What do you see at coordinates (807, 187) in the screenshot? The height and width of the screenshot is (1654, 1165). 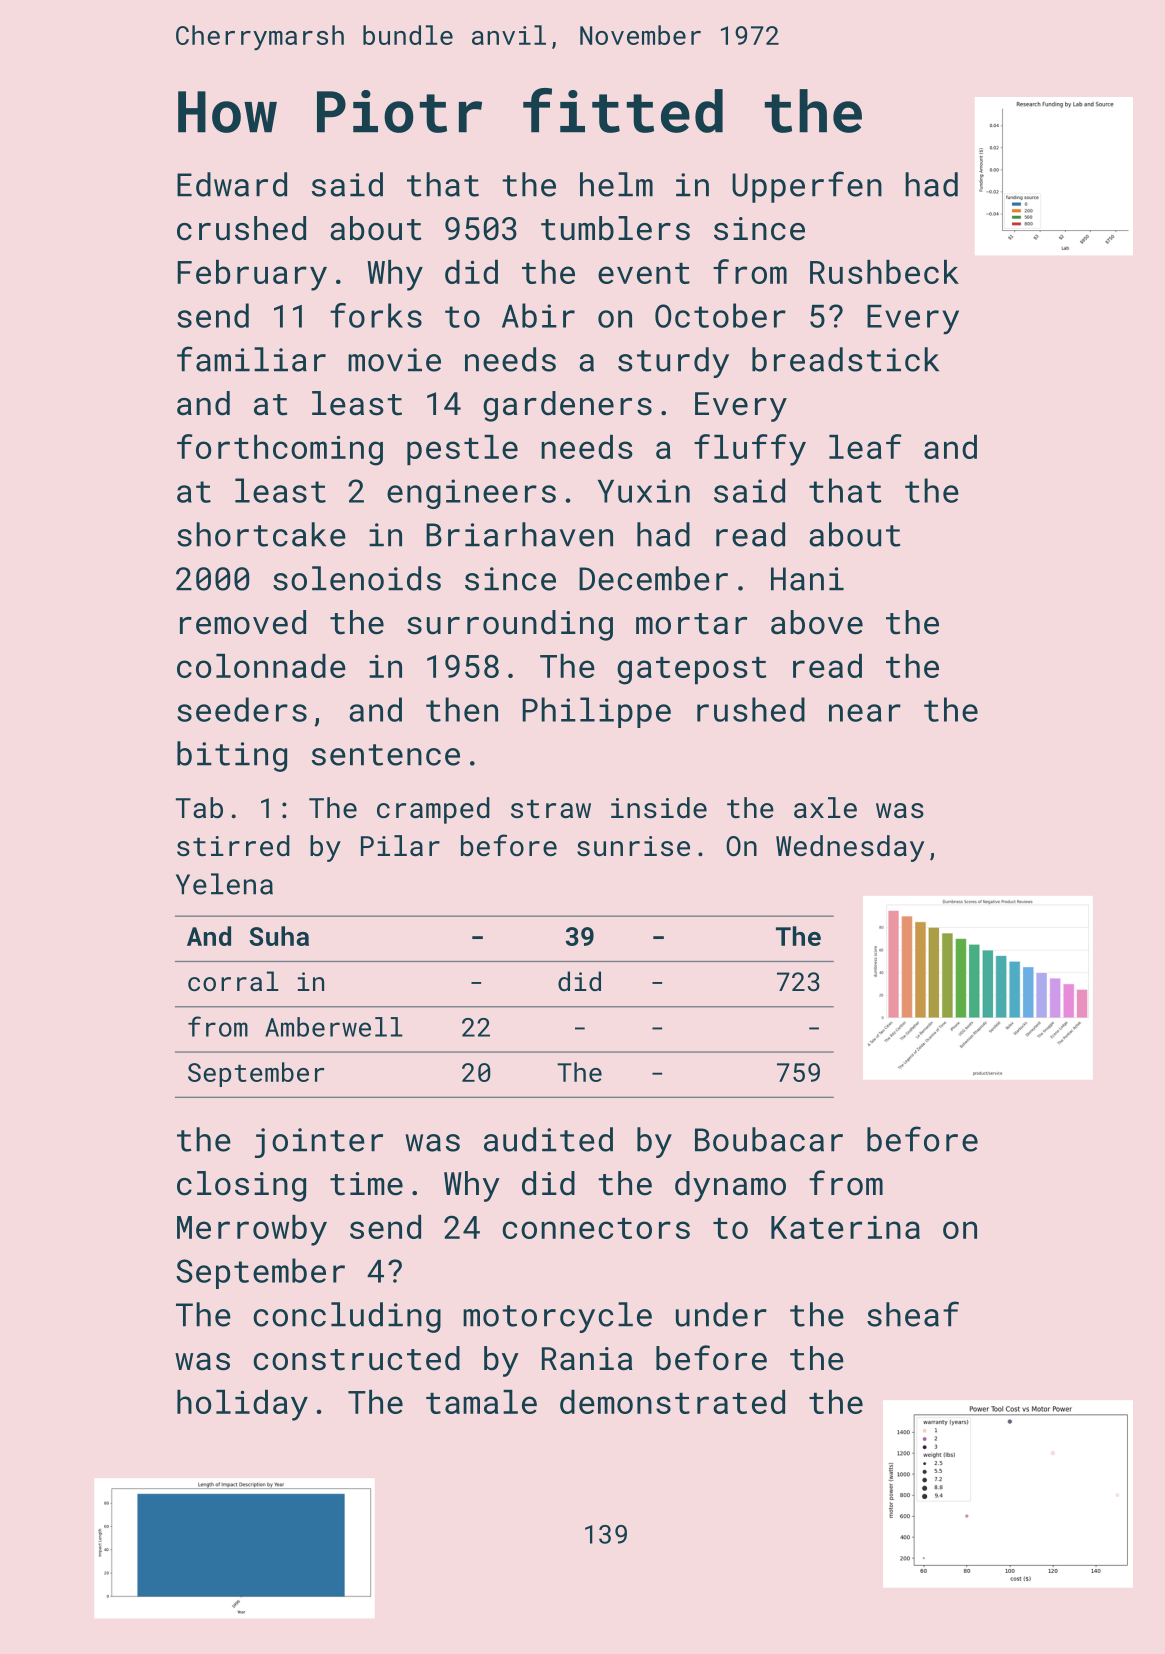 I see `Upperfen` at bounding box center [807, 187].
